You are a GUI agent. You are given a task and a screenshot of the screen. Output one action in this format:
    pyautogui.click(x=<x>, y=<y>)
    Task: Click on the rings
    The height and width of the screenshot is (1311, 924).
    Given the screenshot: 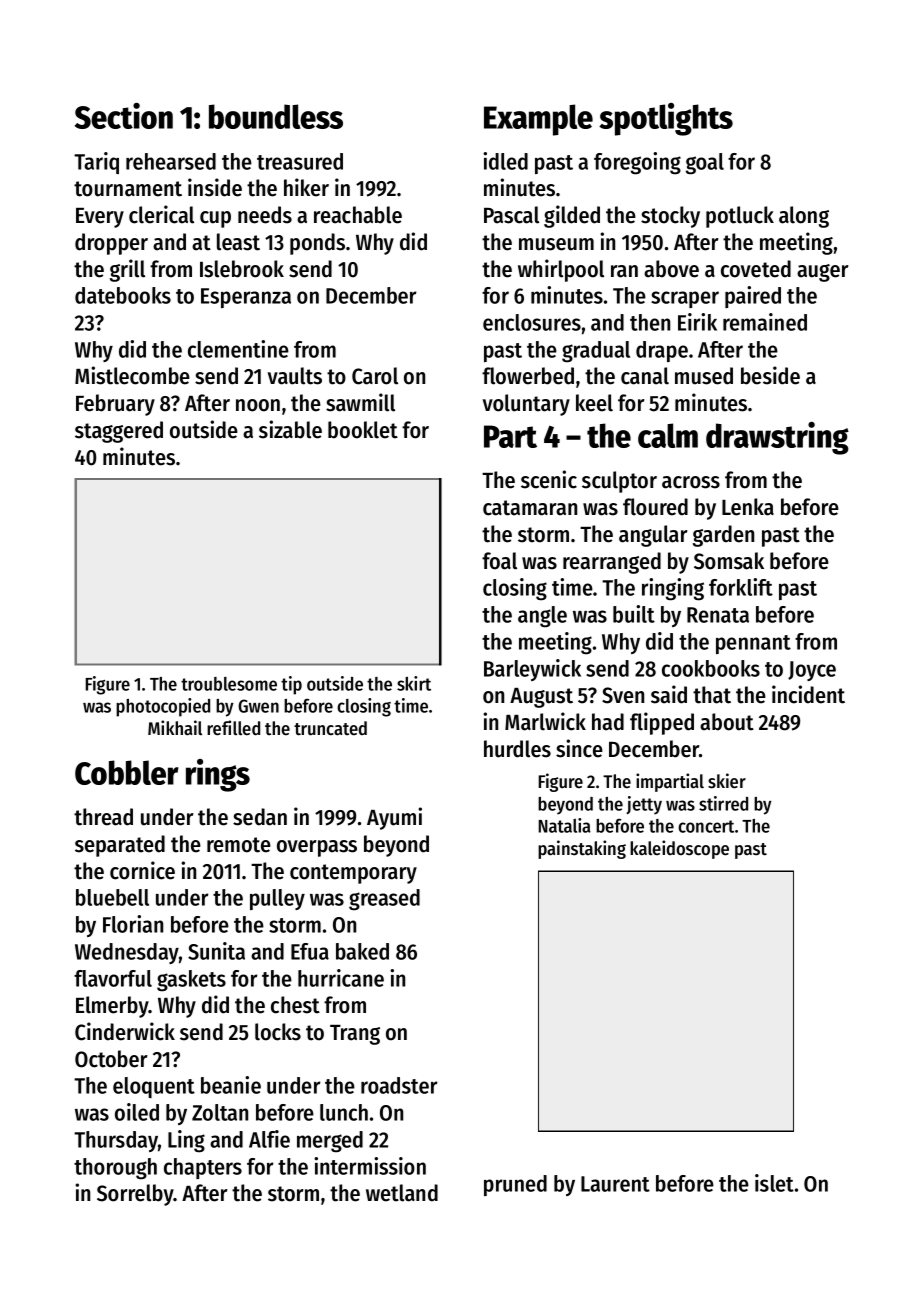 What is the action you would take?
    pyautogui.click(x=218, y=775)
